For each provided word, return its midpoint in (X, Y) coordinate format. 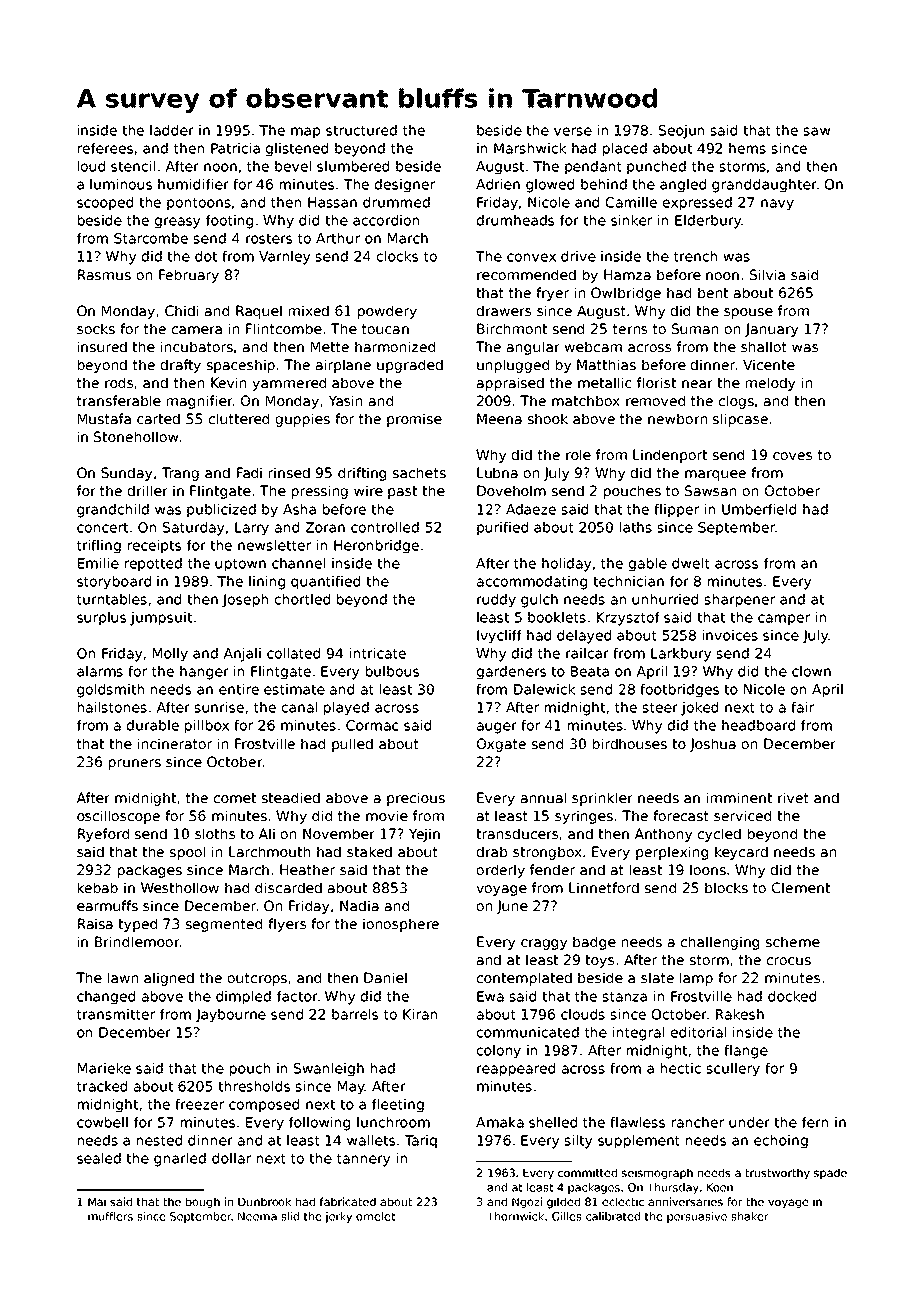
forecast (681, 815)
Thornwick (515, 1216)
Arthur (338, 238)
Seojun (681, 132)
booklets (557, 617)
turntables (112, 599)
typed (137, 925)
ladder (172, 130)
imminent (739, 797)
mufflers (110, 1216)
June (512, 907)
